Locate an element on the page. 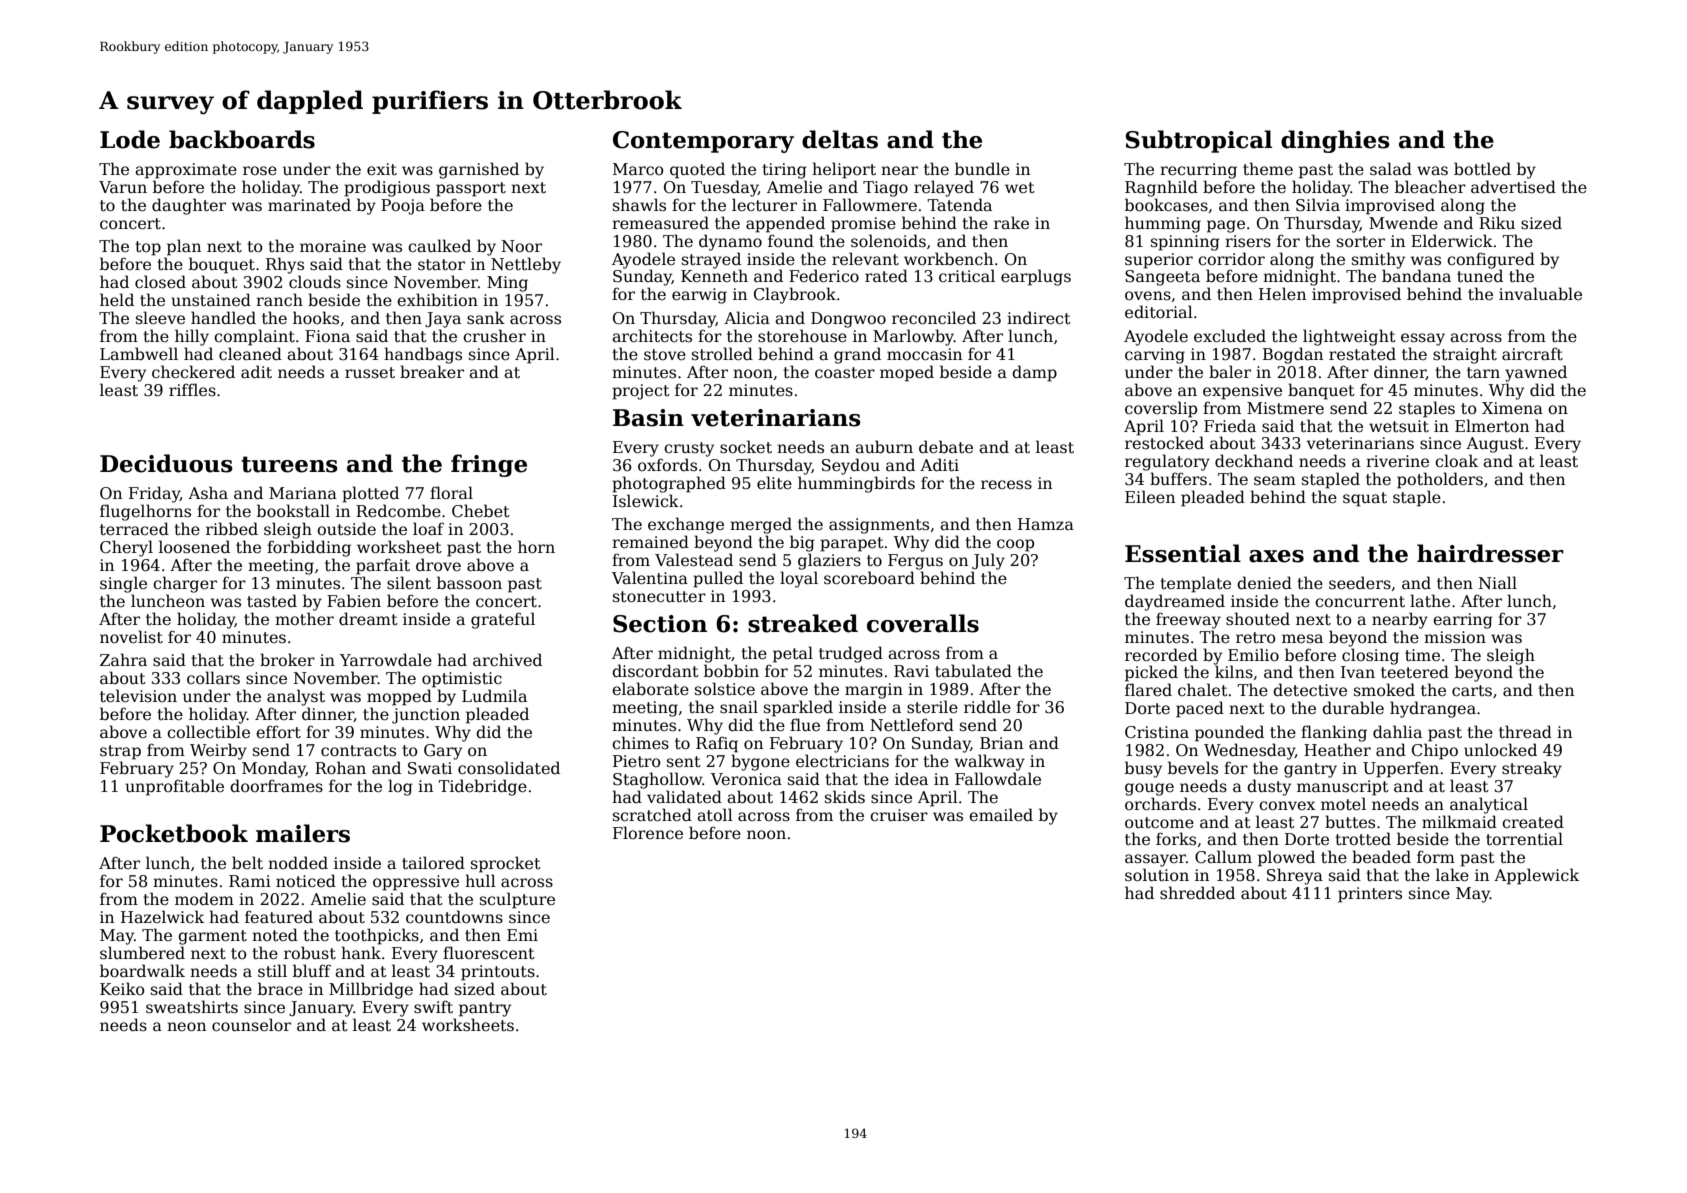 This document has width=1687, height=1193. backboards is located at coordinates (242, 139).
